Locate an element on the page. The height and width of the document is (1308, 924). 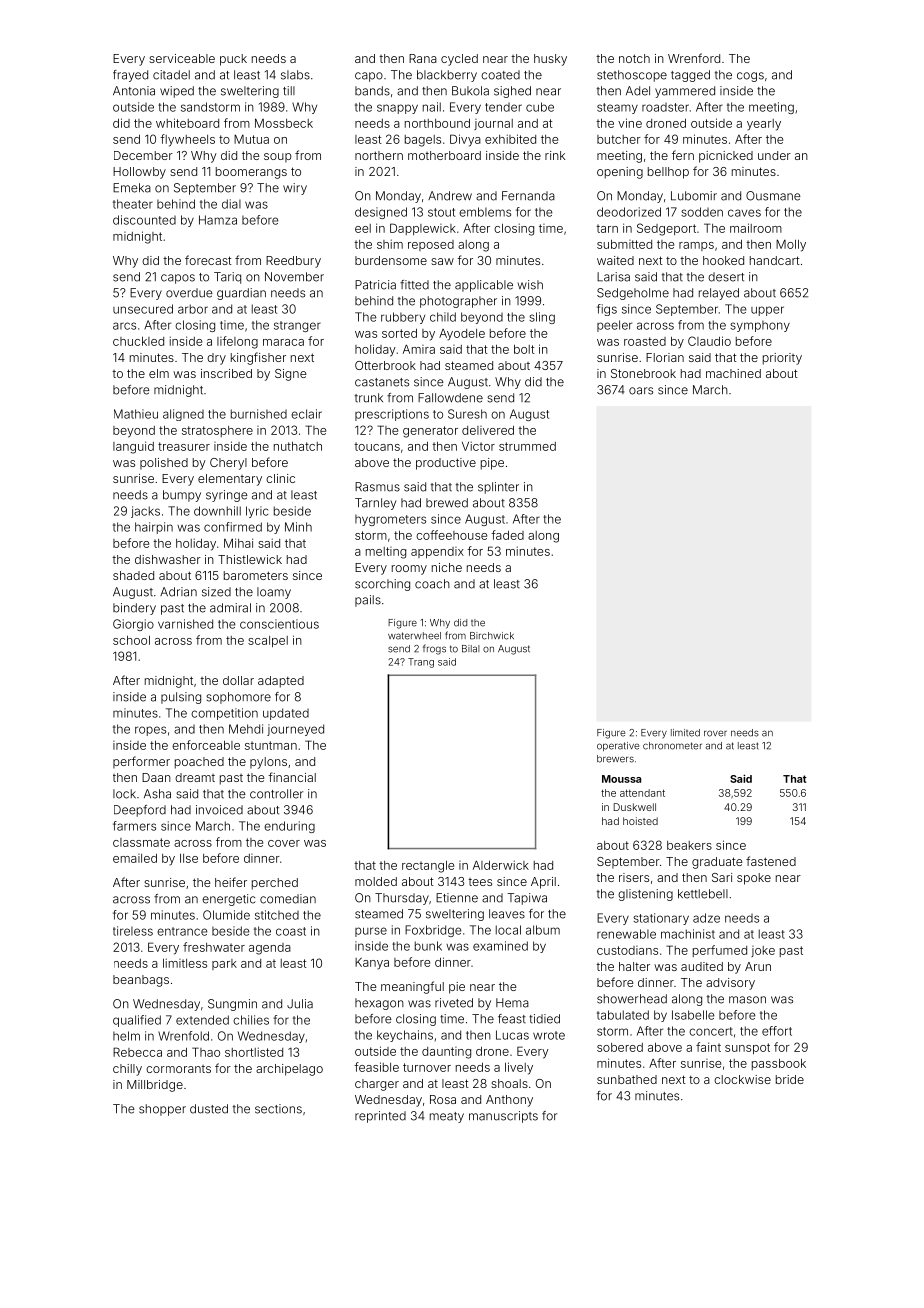
deodorized is located at coordinates (629, 212).
